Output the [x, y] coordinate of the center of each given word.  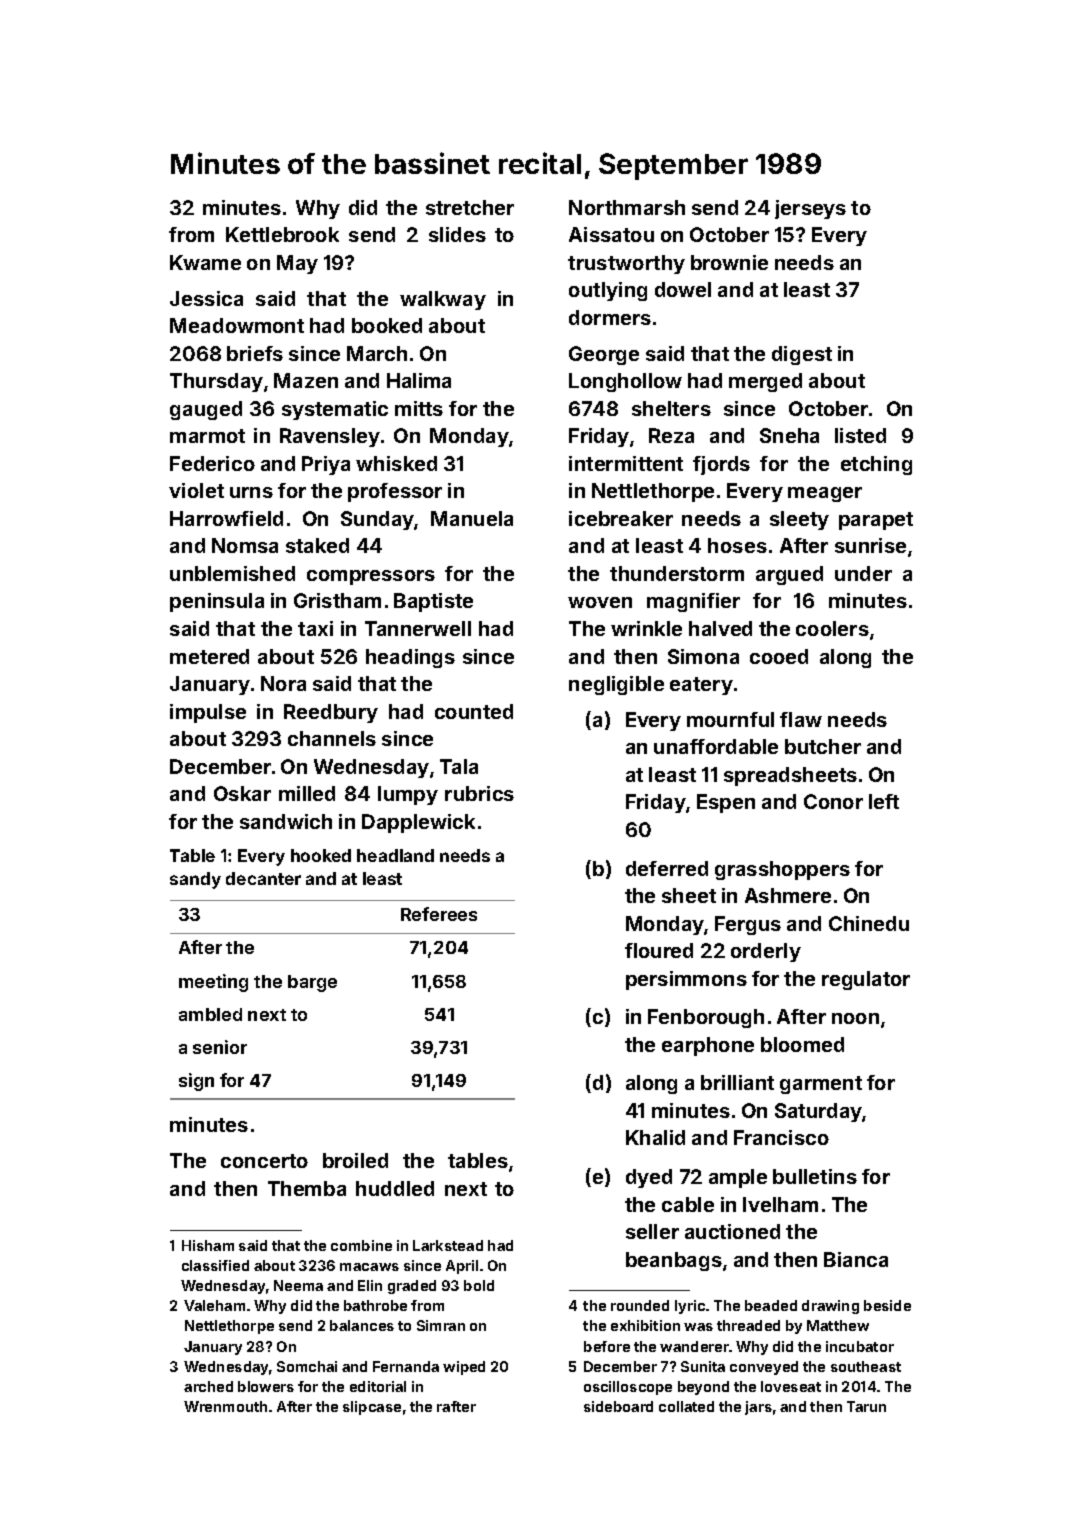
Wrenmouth [225, 1406]
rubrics [479, 793]
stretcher [470, 207]
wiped [464, 1368]
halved [720, 628]
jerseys [810, 209]
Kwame [205, 262]
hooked [321, 855]
